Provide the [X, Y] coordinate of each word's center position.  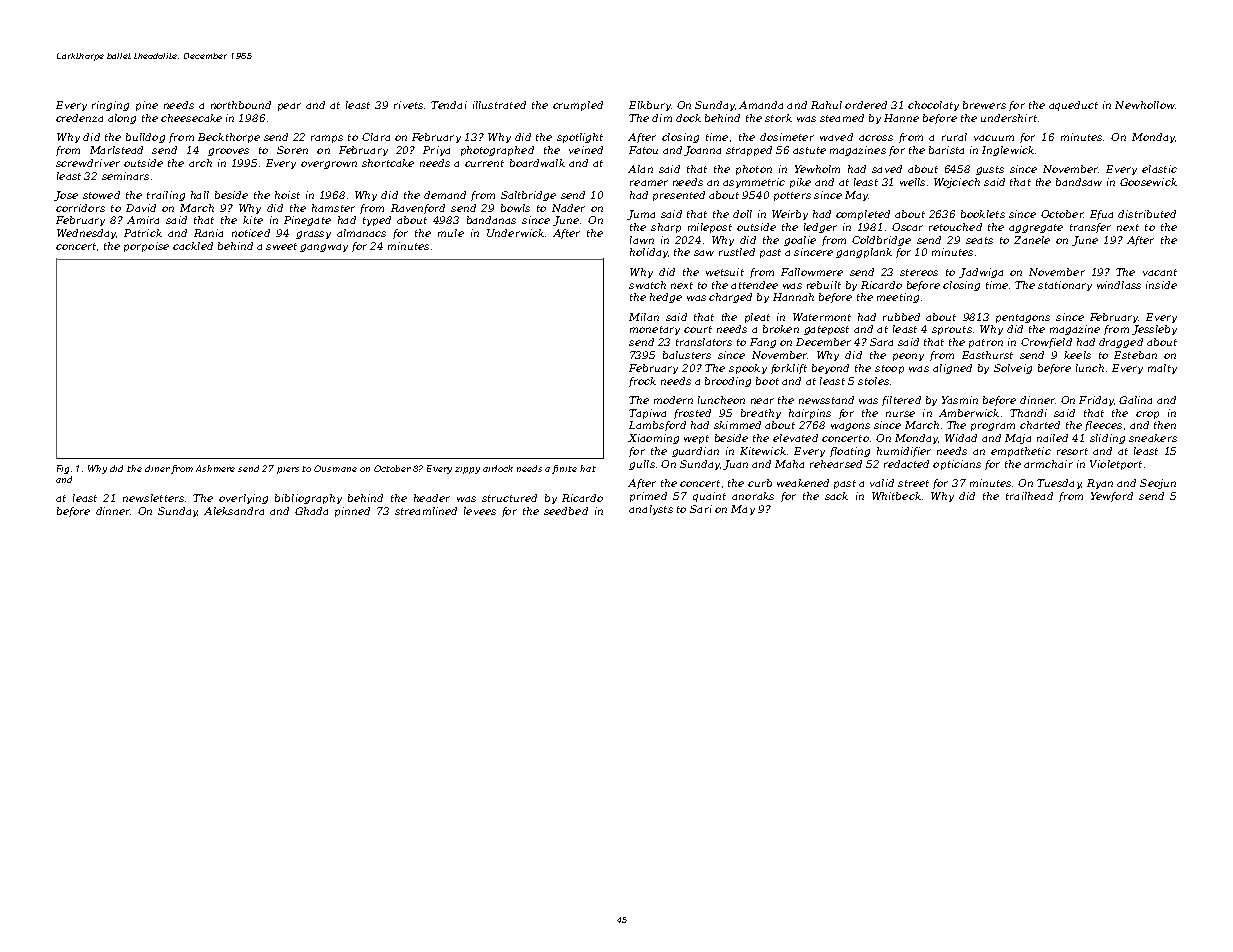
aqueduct [1073, 106]
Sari [701, 509]
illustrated [499, 105]
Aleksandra [234, 511]
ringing [110, 106]
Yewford [1112, 497]
